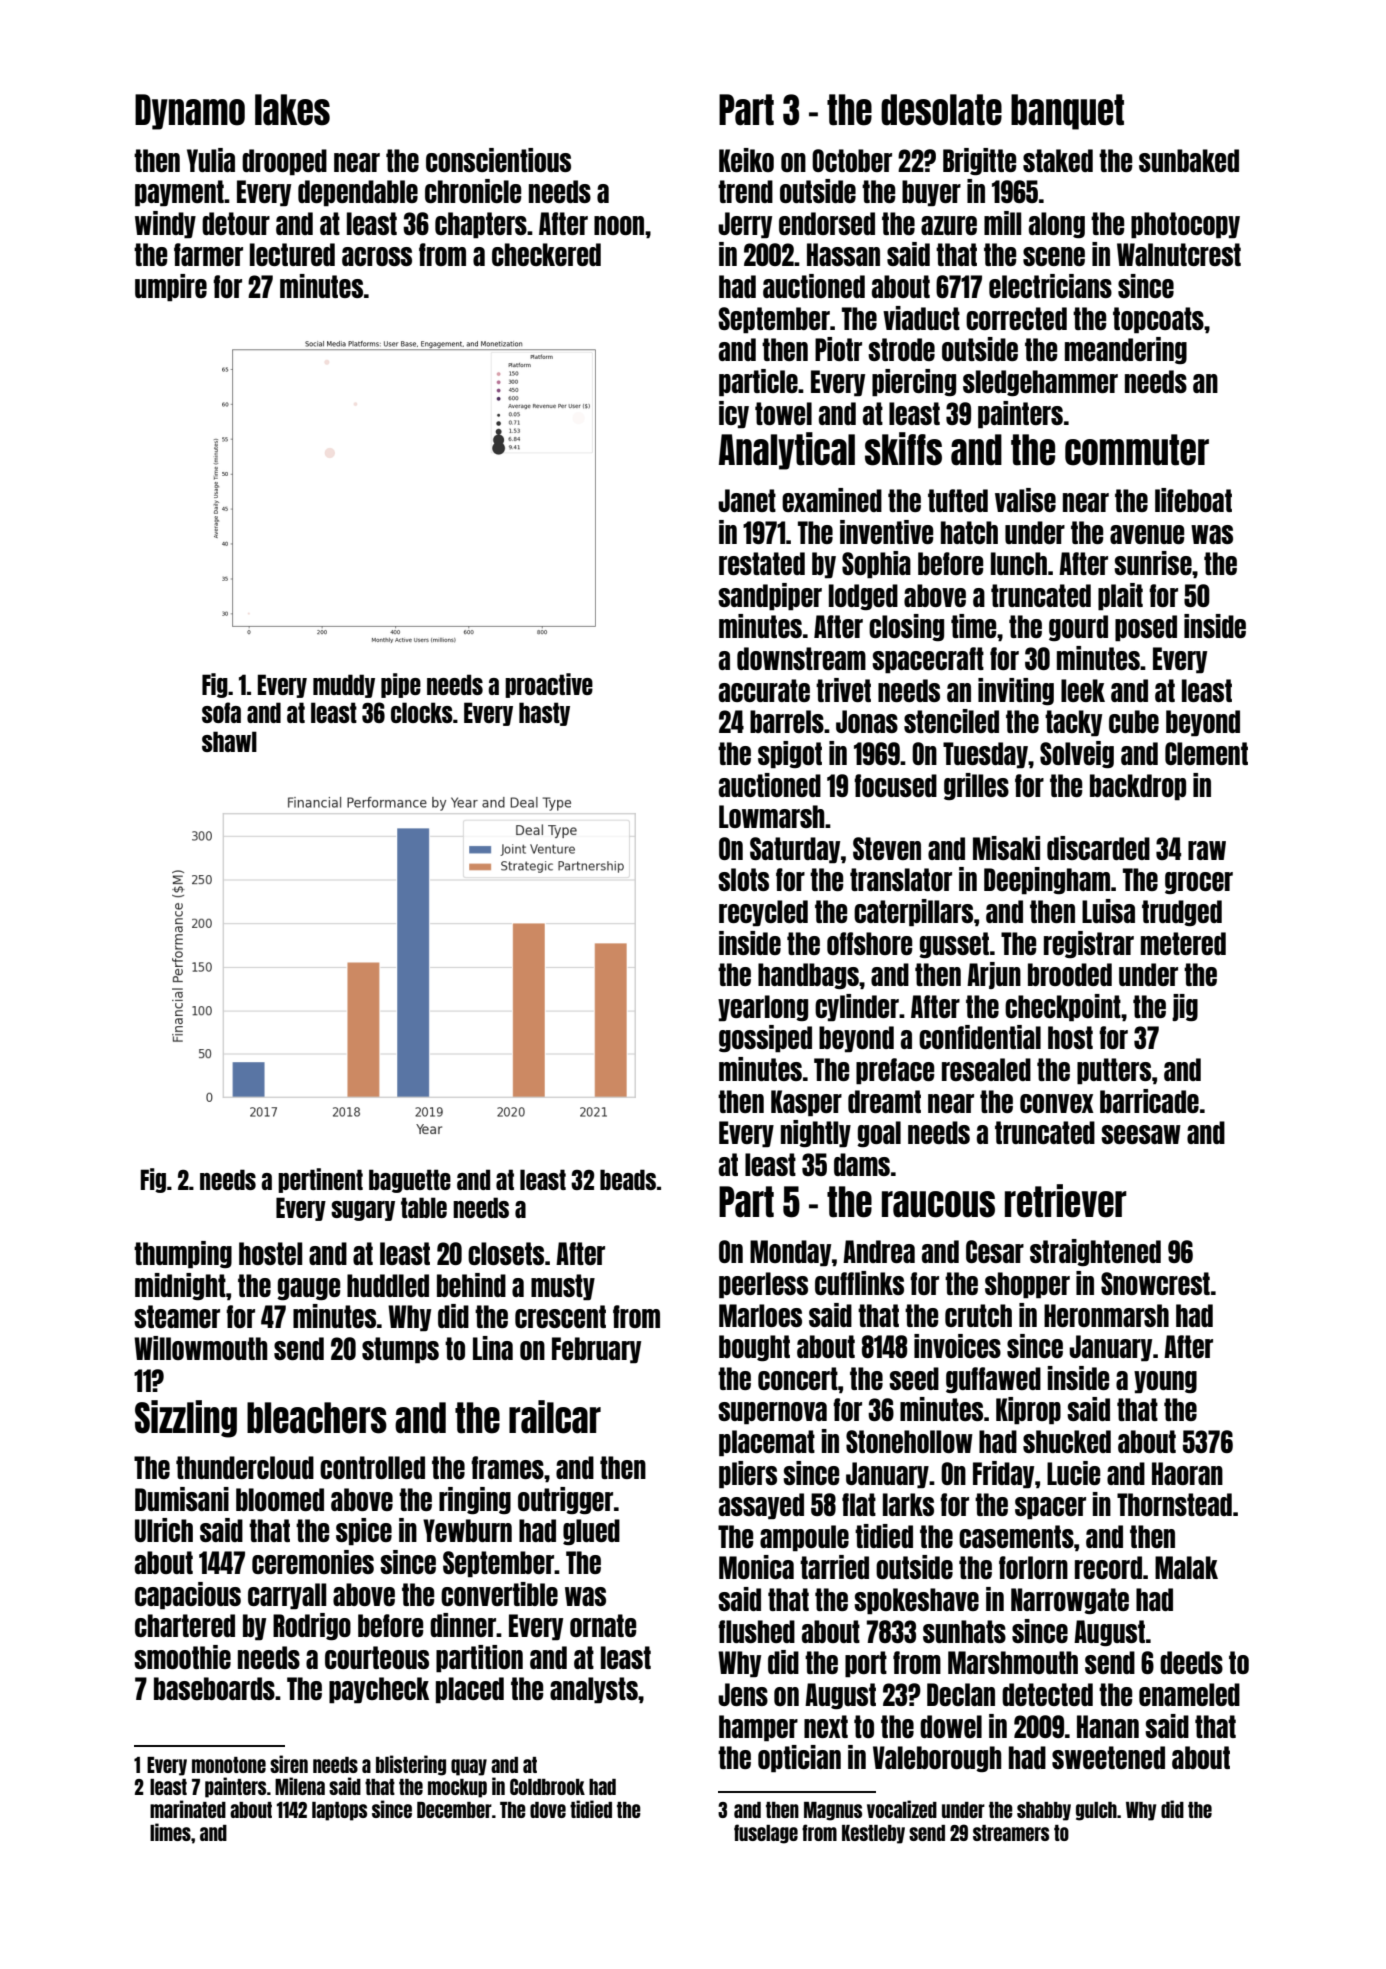  What do you see at coordinates (312, 1626) in the page?
I see `Rodrigo` at bounding box center [312, 1626].
